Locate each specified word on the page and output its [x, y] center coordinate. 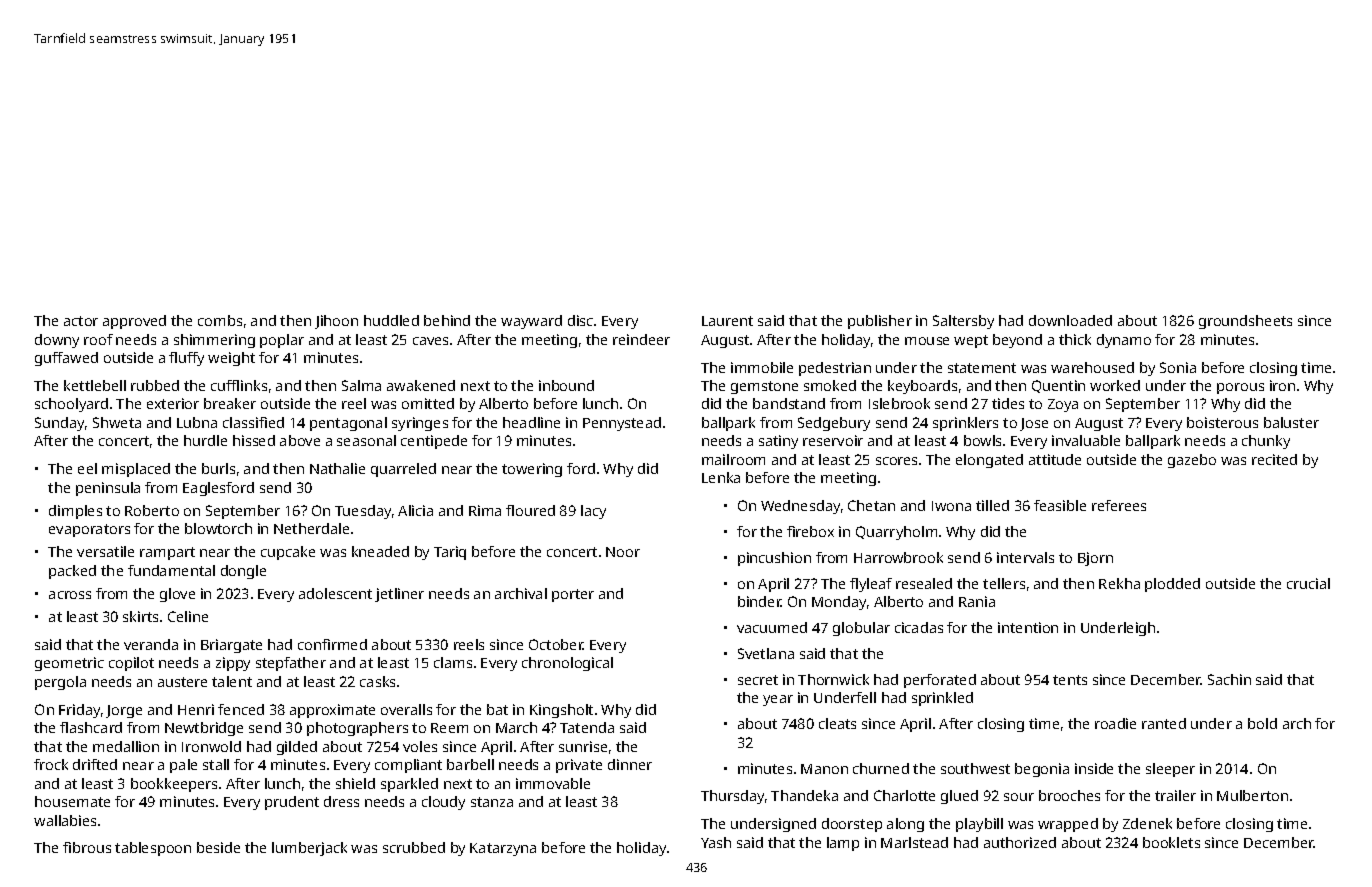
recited [1274, 459]
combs [220, 320]
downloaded [1070, 320]
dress [341, 801]
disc [580, 320]
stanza [492, 802]
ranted [1164, 723]
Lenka [721, 477]
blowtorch [218, 528]
